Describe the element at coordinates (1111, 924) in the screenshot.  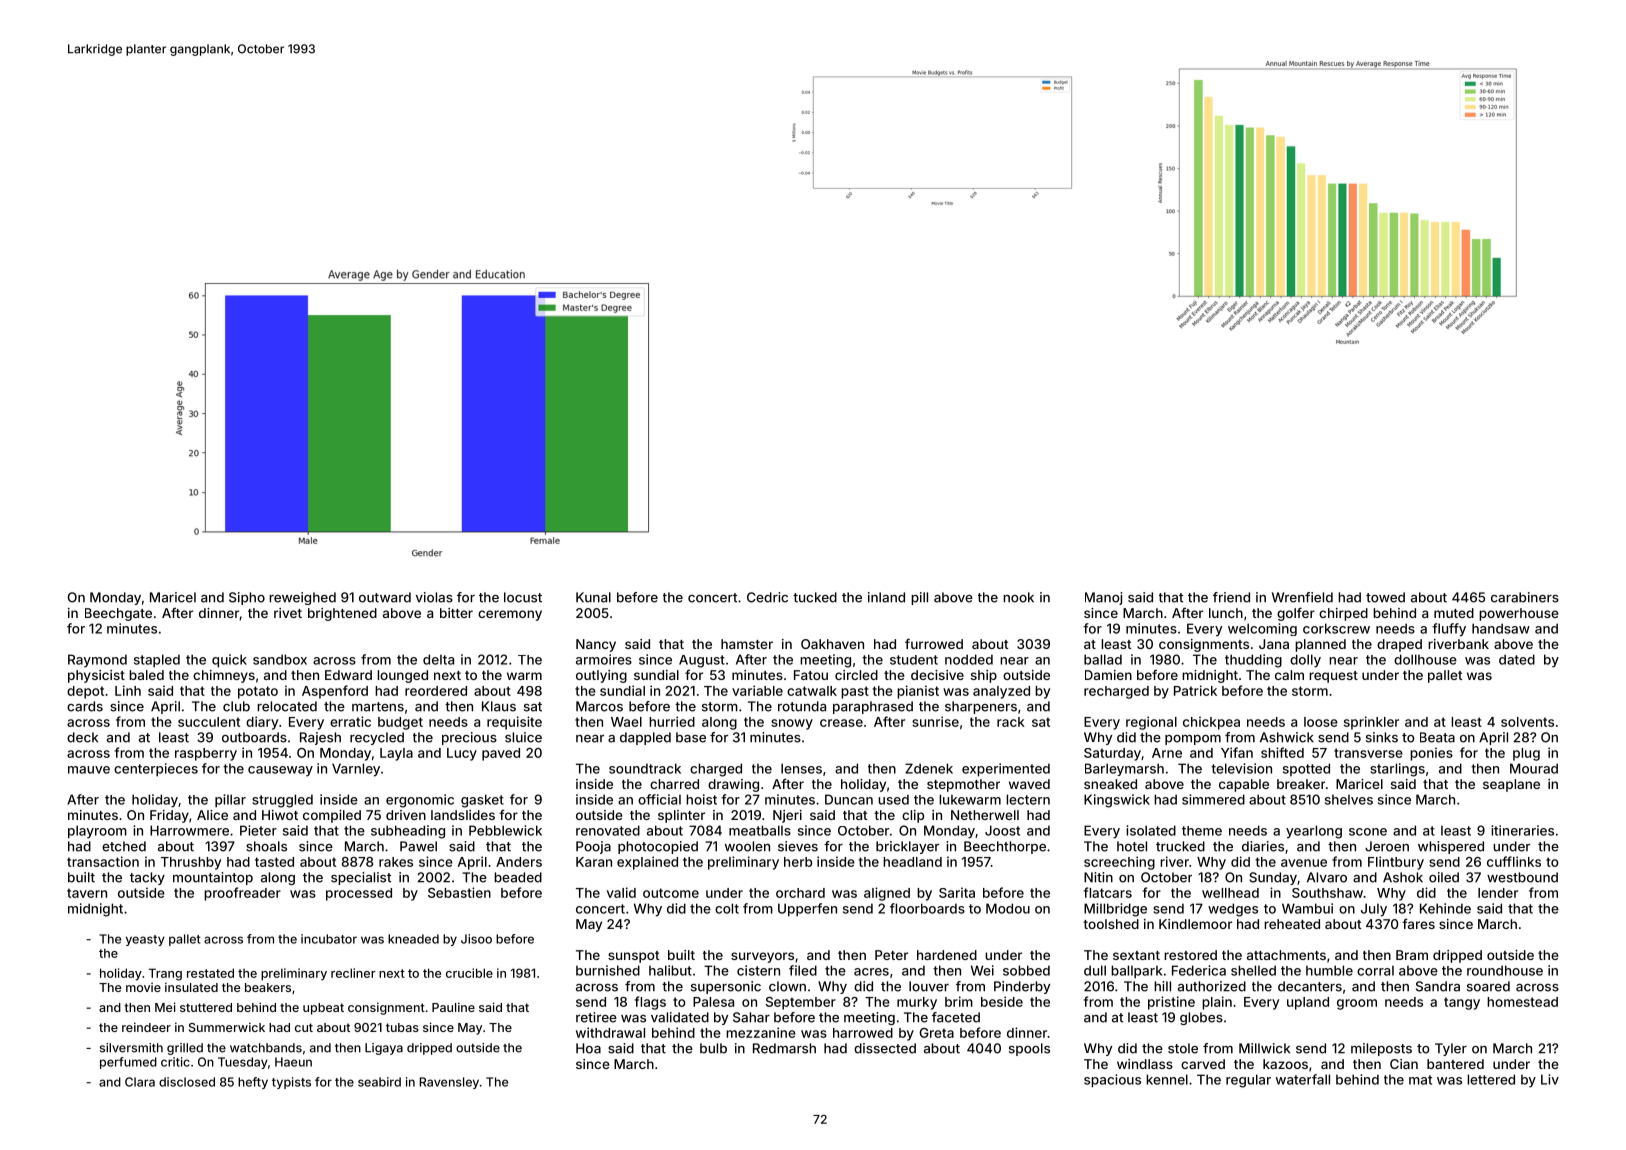
I see `toolshed` at that location.
